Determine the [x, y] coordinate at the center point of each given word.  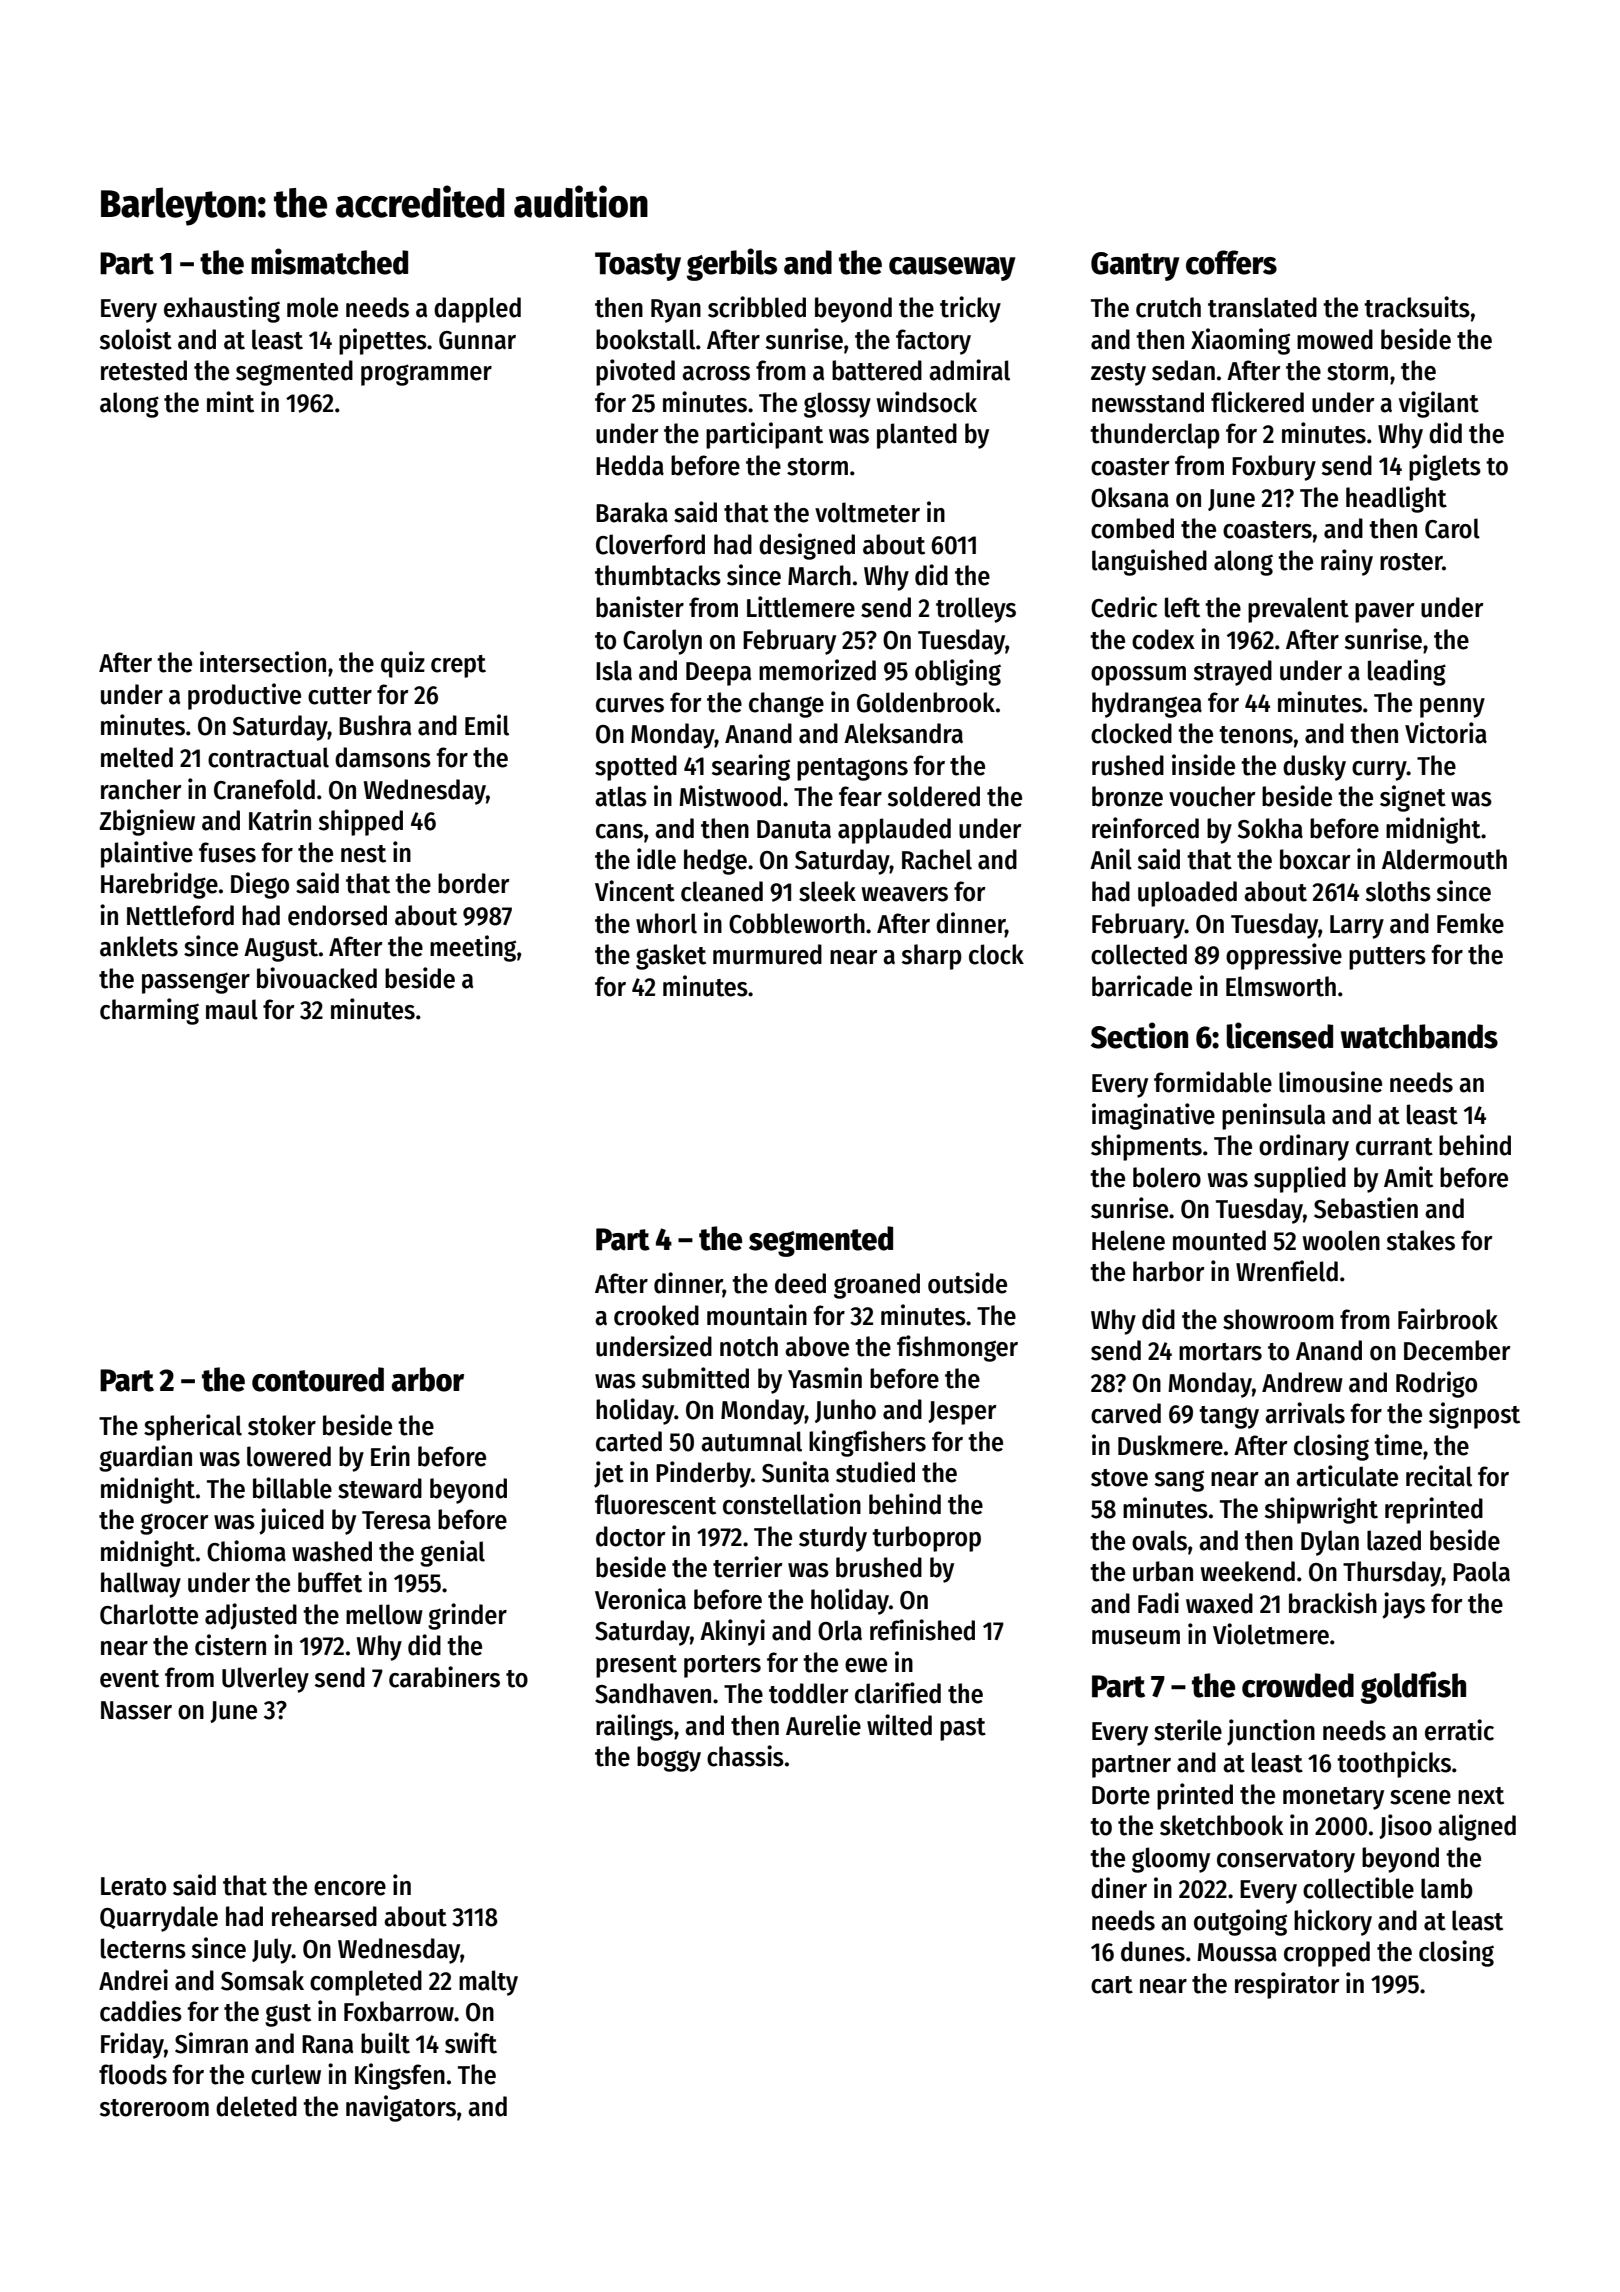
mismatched [329, 261]
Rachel [937, 859]
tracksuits [1417, 307]
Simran [211, 2043]
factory [933, 342]
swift [471, 2043]
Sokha [1270, 828]
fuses [227, 852]
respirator [1287, 1985]
